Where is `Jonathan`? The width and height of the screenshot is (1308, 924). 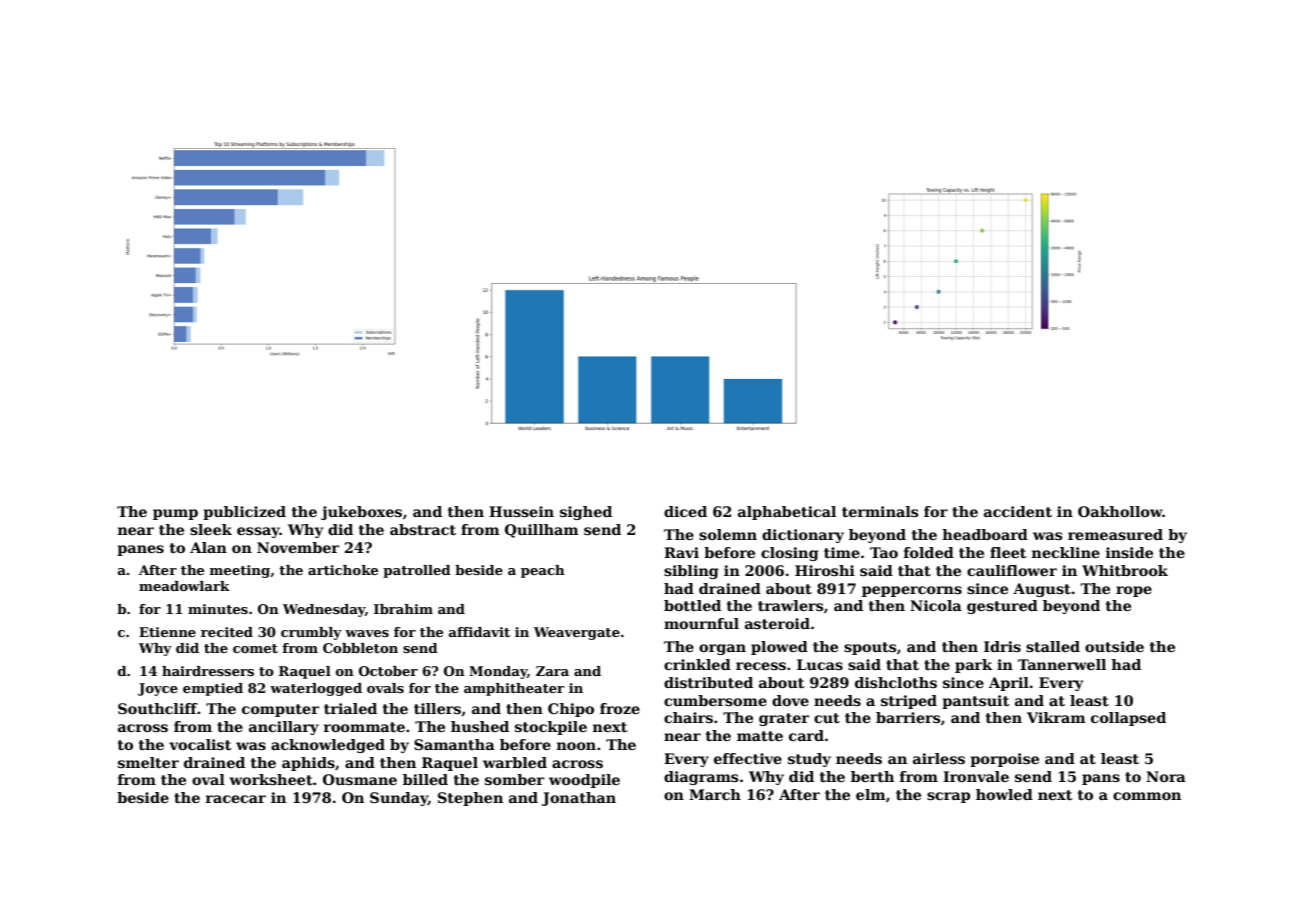 Jonathan is located at coordinates (579, 799).
